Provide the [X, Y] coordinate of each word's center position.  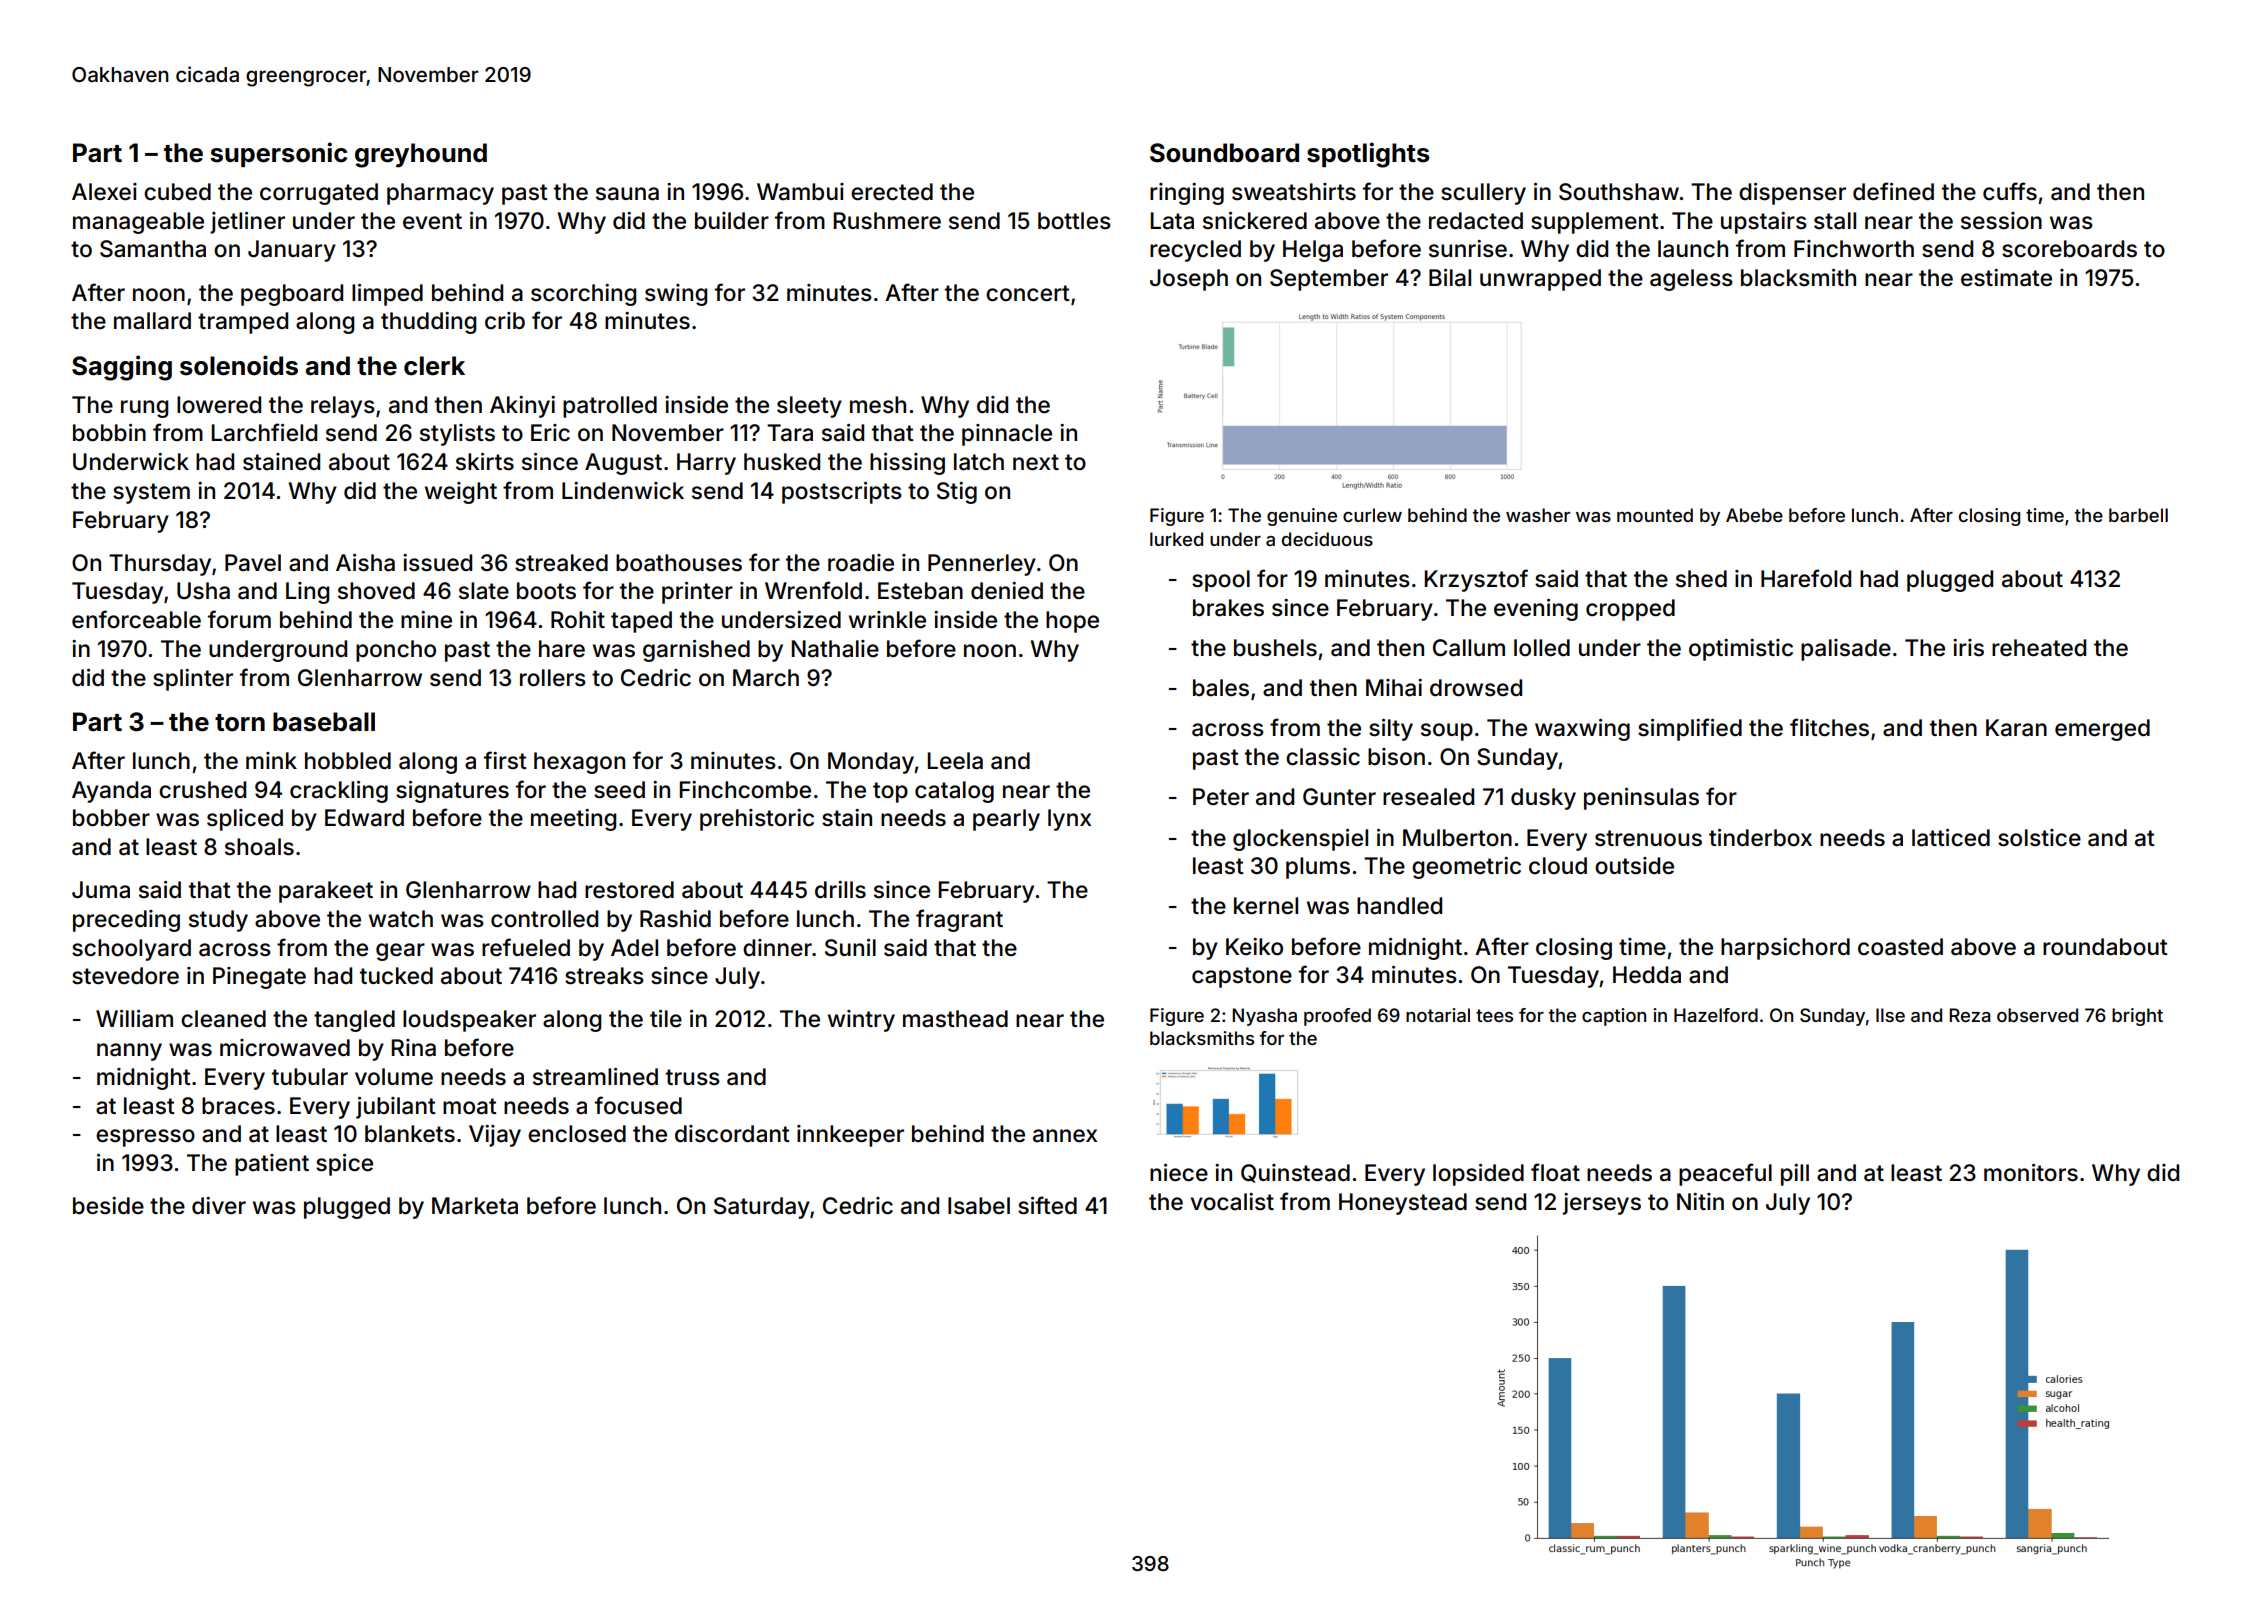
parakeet [326, 892]
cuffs [2010, 191]
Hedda [1647, 975]
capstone [1242, 977]
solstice [2039, 838]
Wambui [800, 192]
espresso [145, 1138]
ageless [1691, 280]
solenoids [239, 365]
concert [1028, 293]
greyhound [421, 155]
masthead [955, 1019]
